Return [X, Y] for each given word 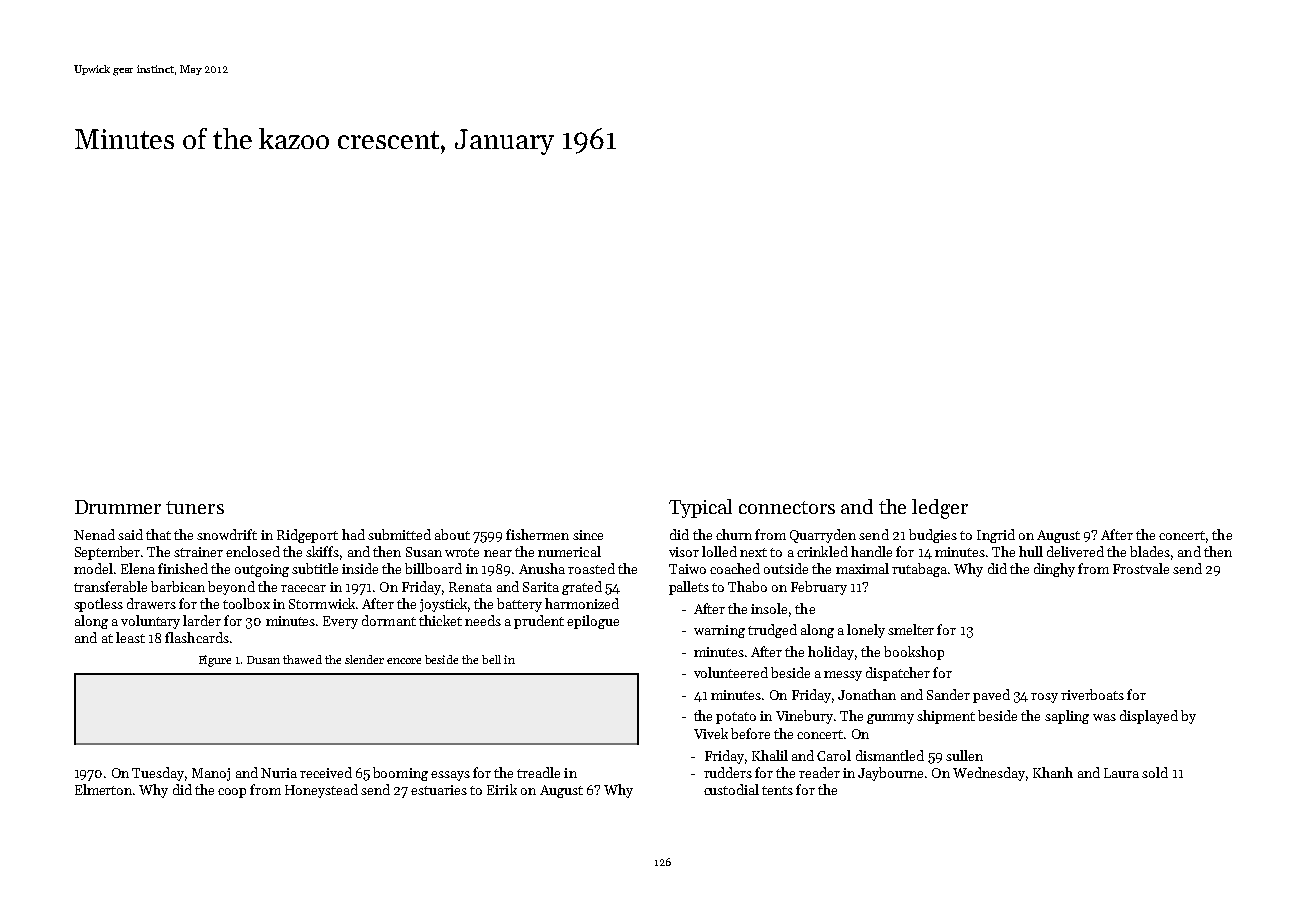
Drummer [118, 507]
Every [340, 622]
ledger [940, 509]
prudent [539, 622]
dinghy [1054, 570]
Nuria [279, 773]
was [1104, 717]
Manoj [211, 774]
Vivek [711, 733]
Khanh [1053, 772]
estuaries [439, 790]
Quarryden [823, 536]
